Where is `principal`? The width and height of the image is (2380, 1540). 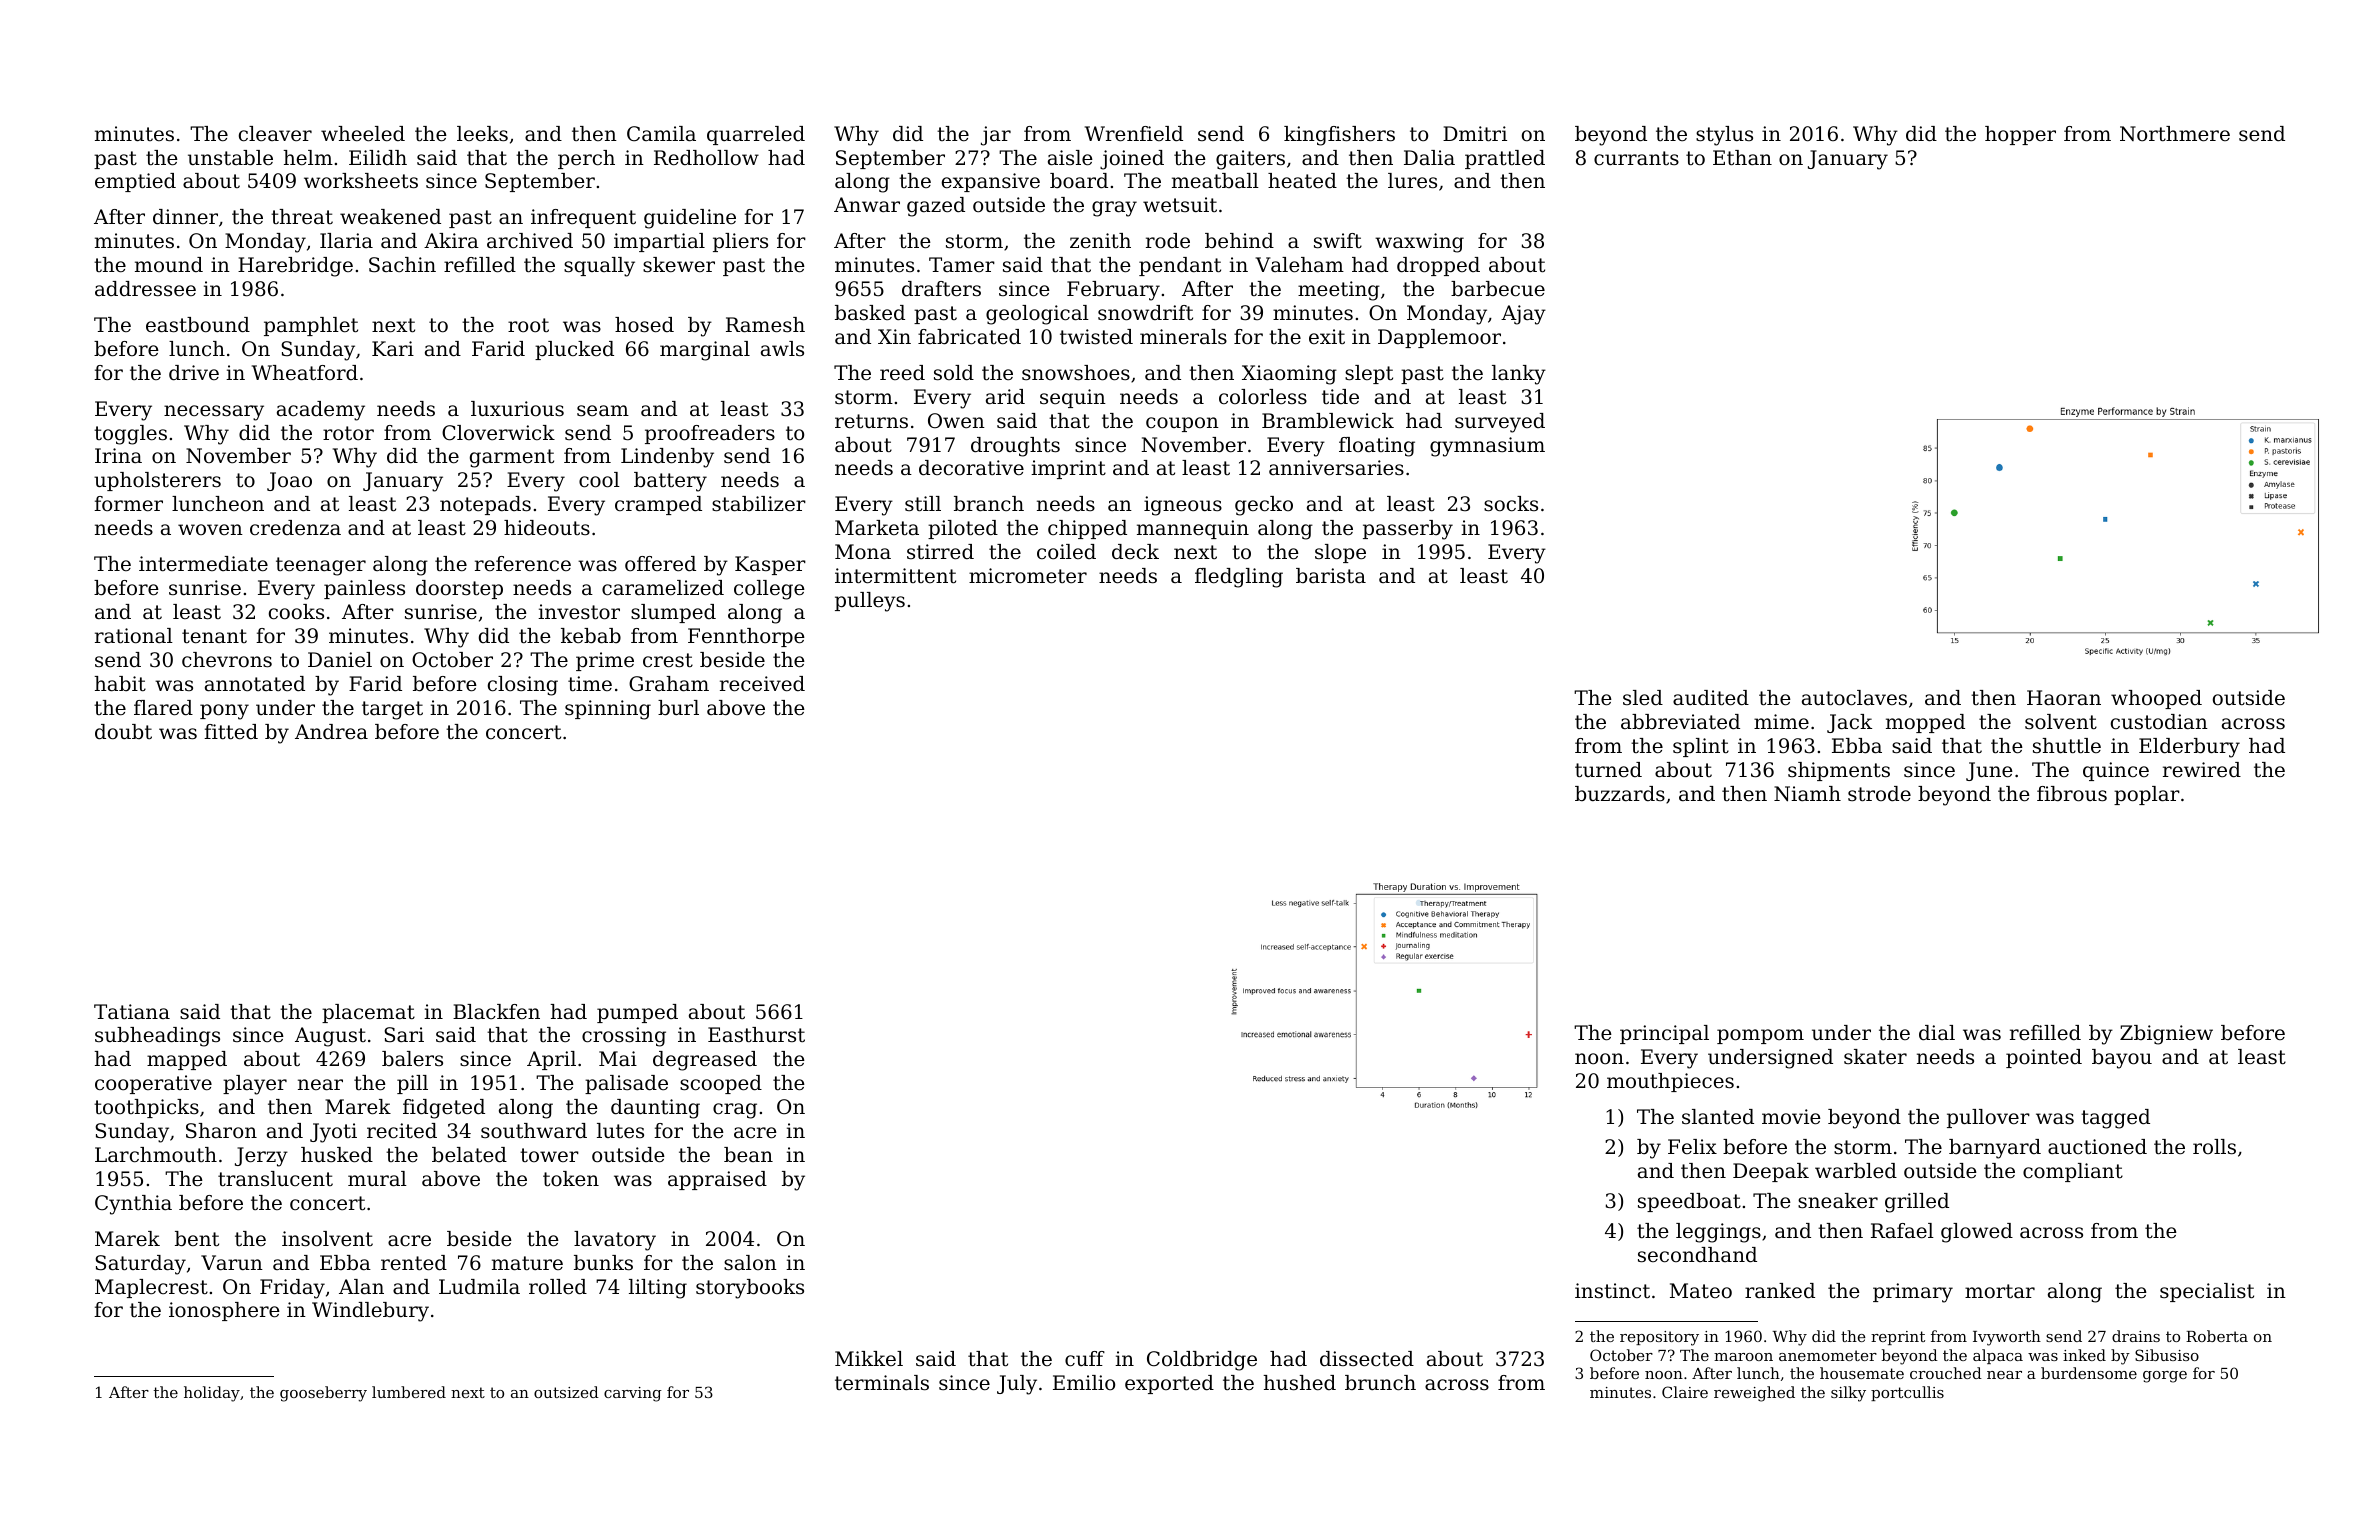
principal is located at coordinates (1664, 1034).
